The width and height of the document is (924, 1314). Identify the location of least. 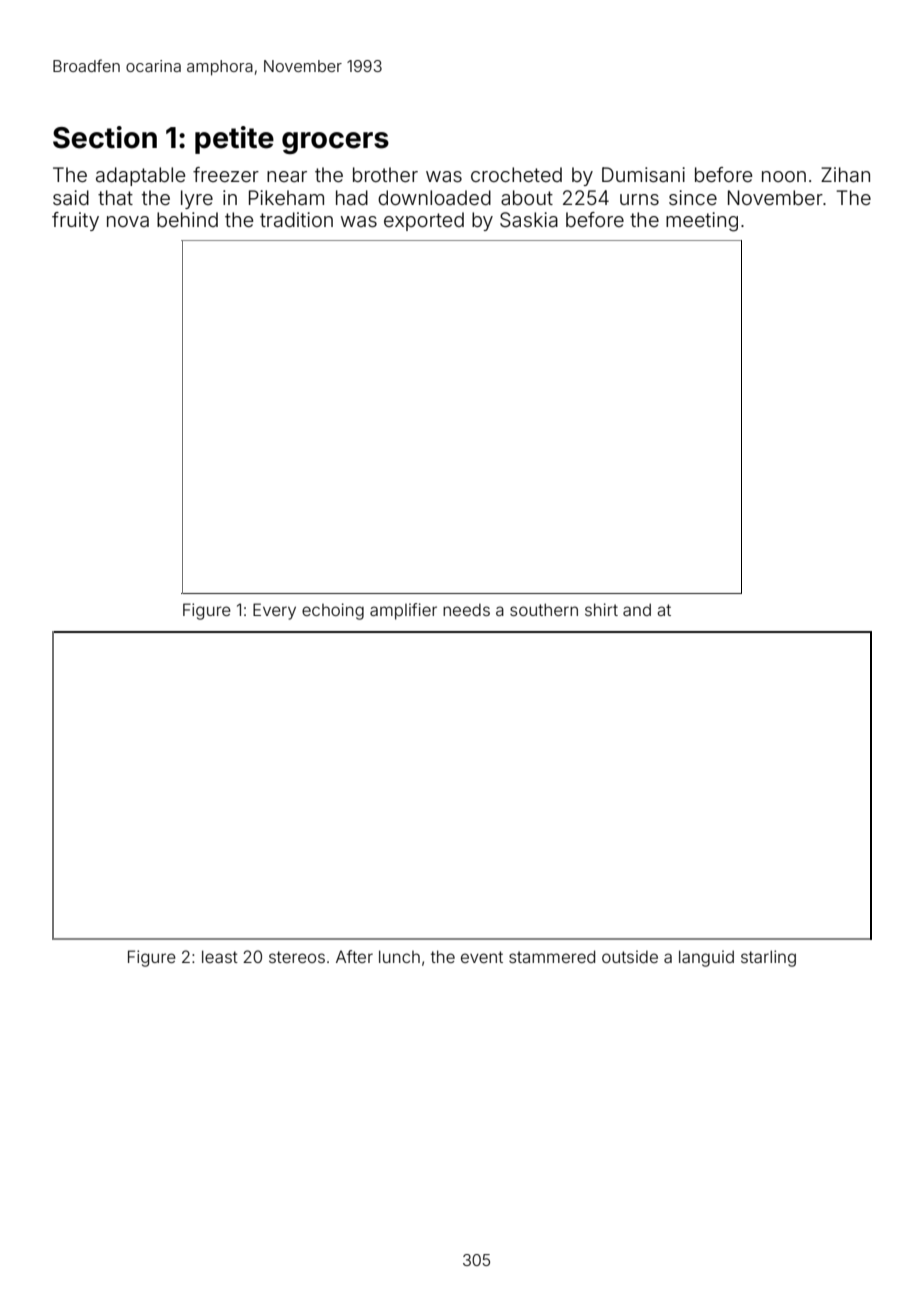
(220, 956).
